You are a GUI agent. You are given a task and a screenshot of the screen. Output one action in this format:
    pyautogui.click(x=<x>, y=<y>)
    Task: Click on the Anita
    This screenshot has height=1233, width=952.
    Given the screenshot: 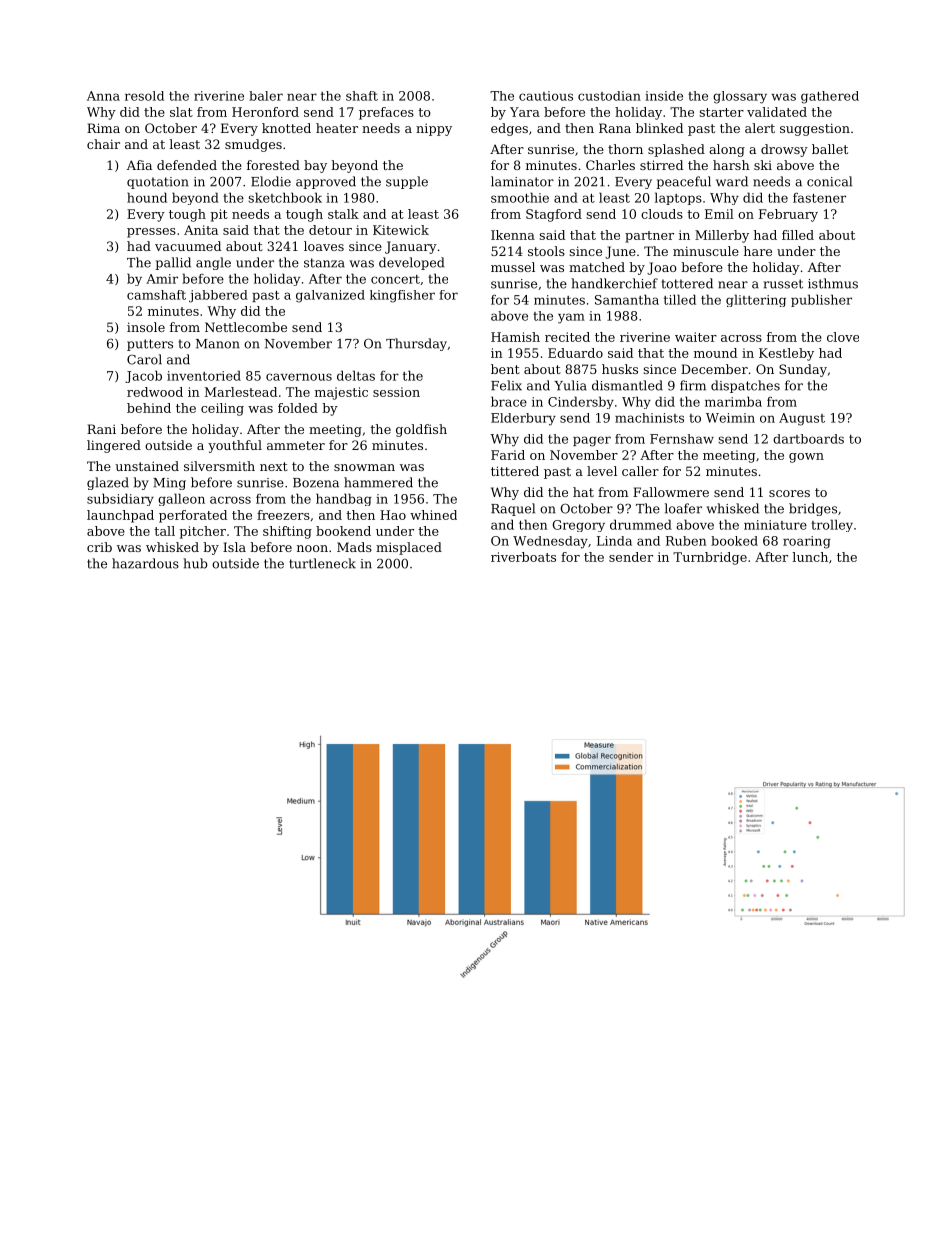 What is the action you would take?
    pyautogui.click(x=201, y=230)
